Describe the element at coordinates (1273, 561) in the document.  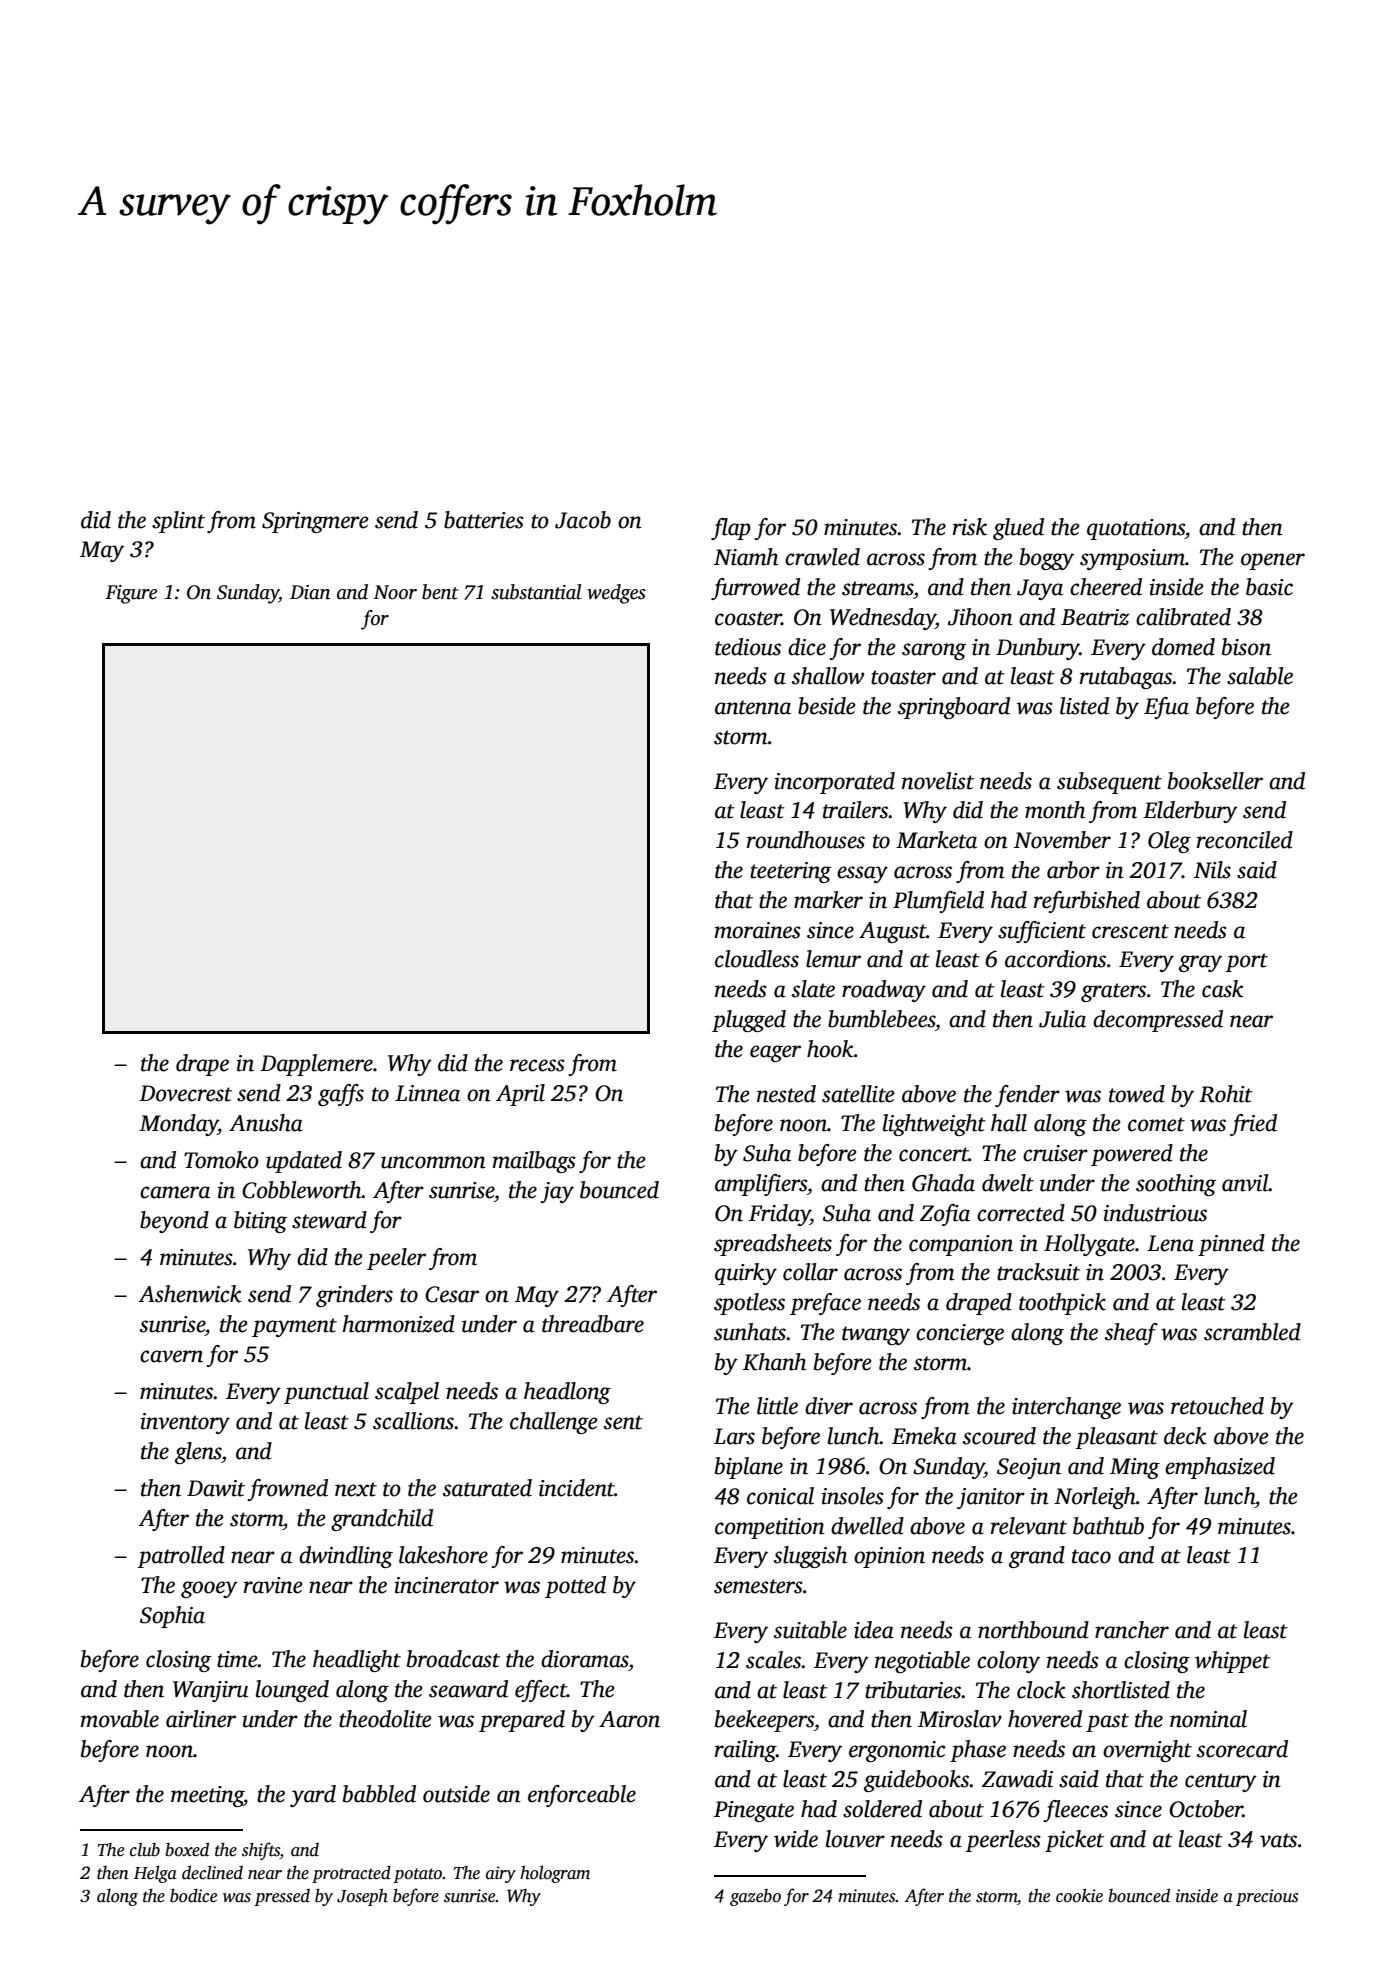
I see `opener` at that location.
